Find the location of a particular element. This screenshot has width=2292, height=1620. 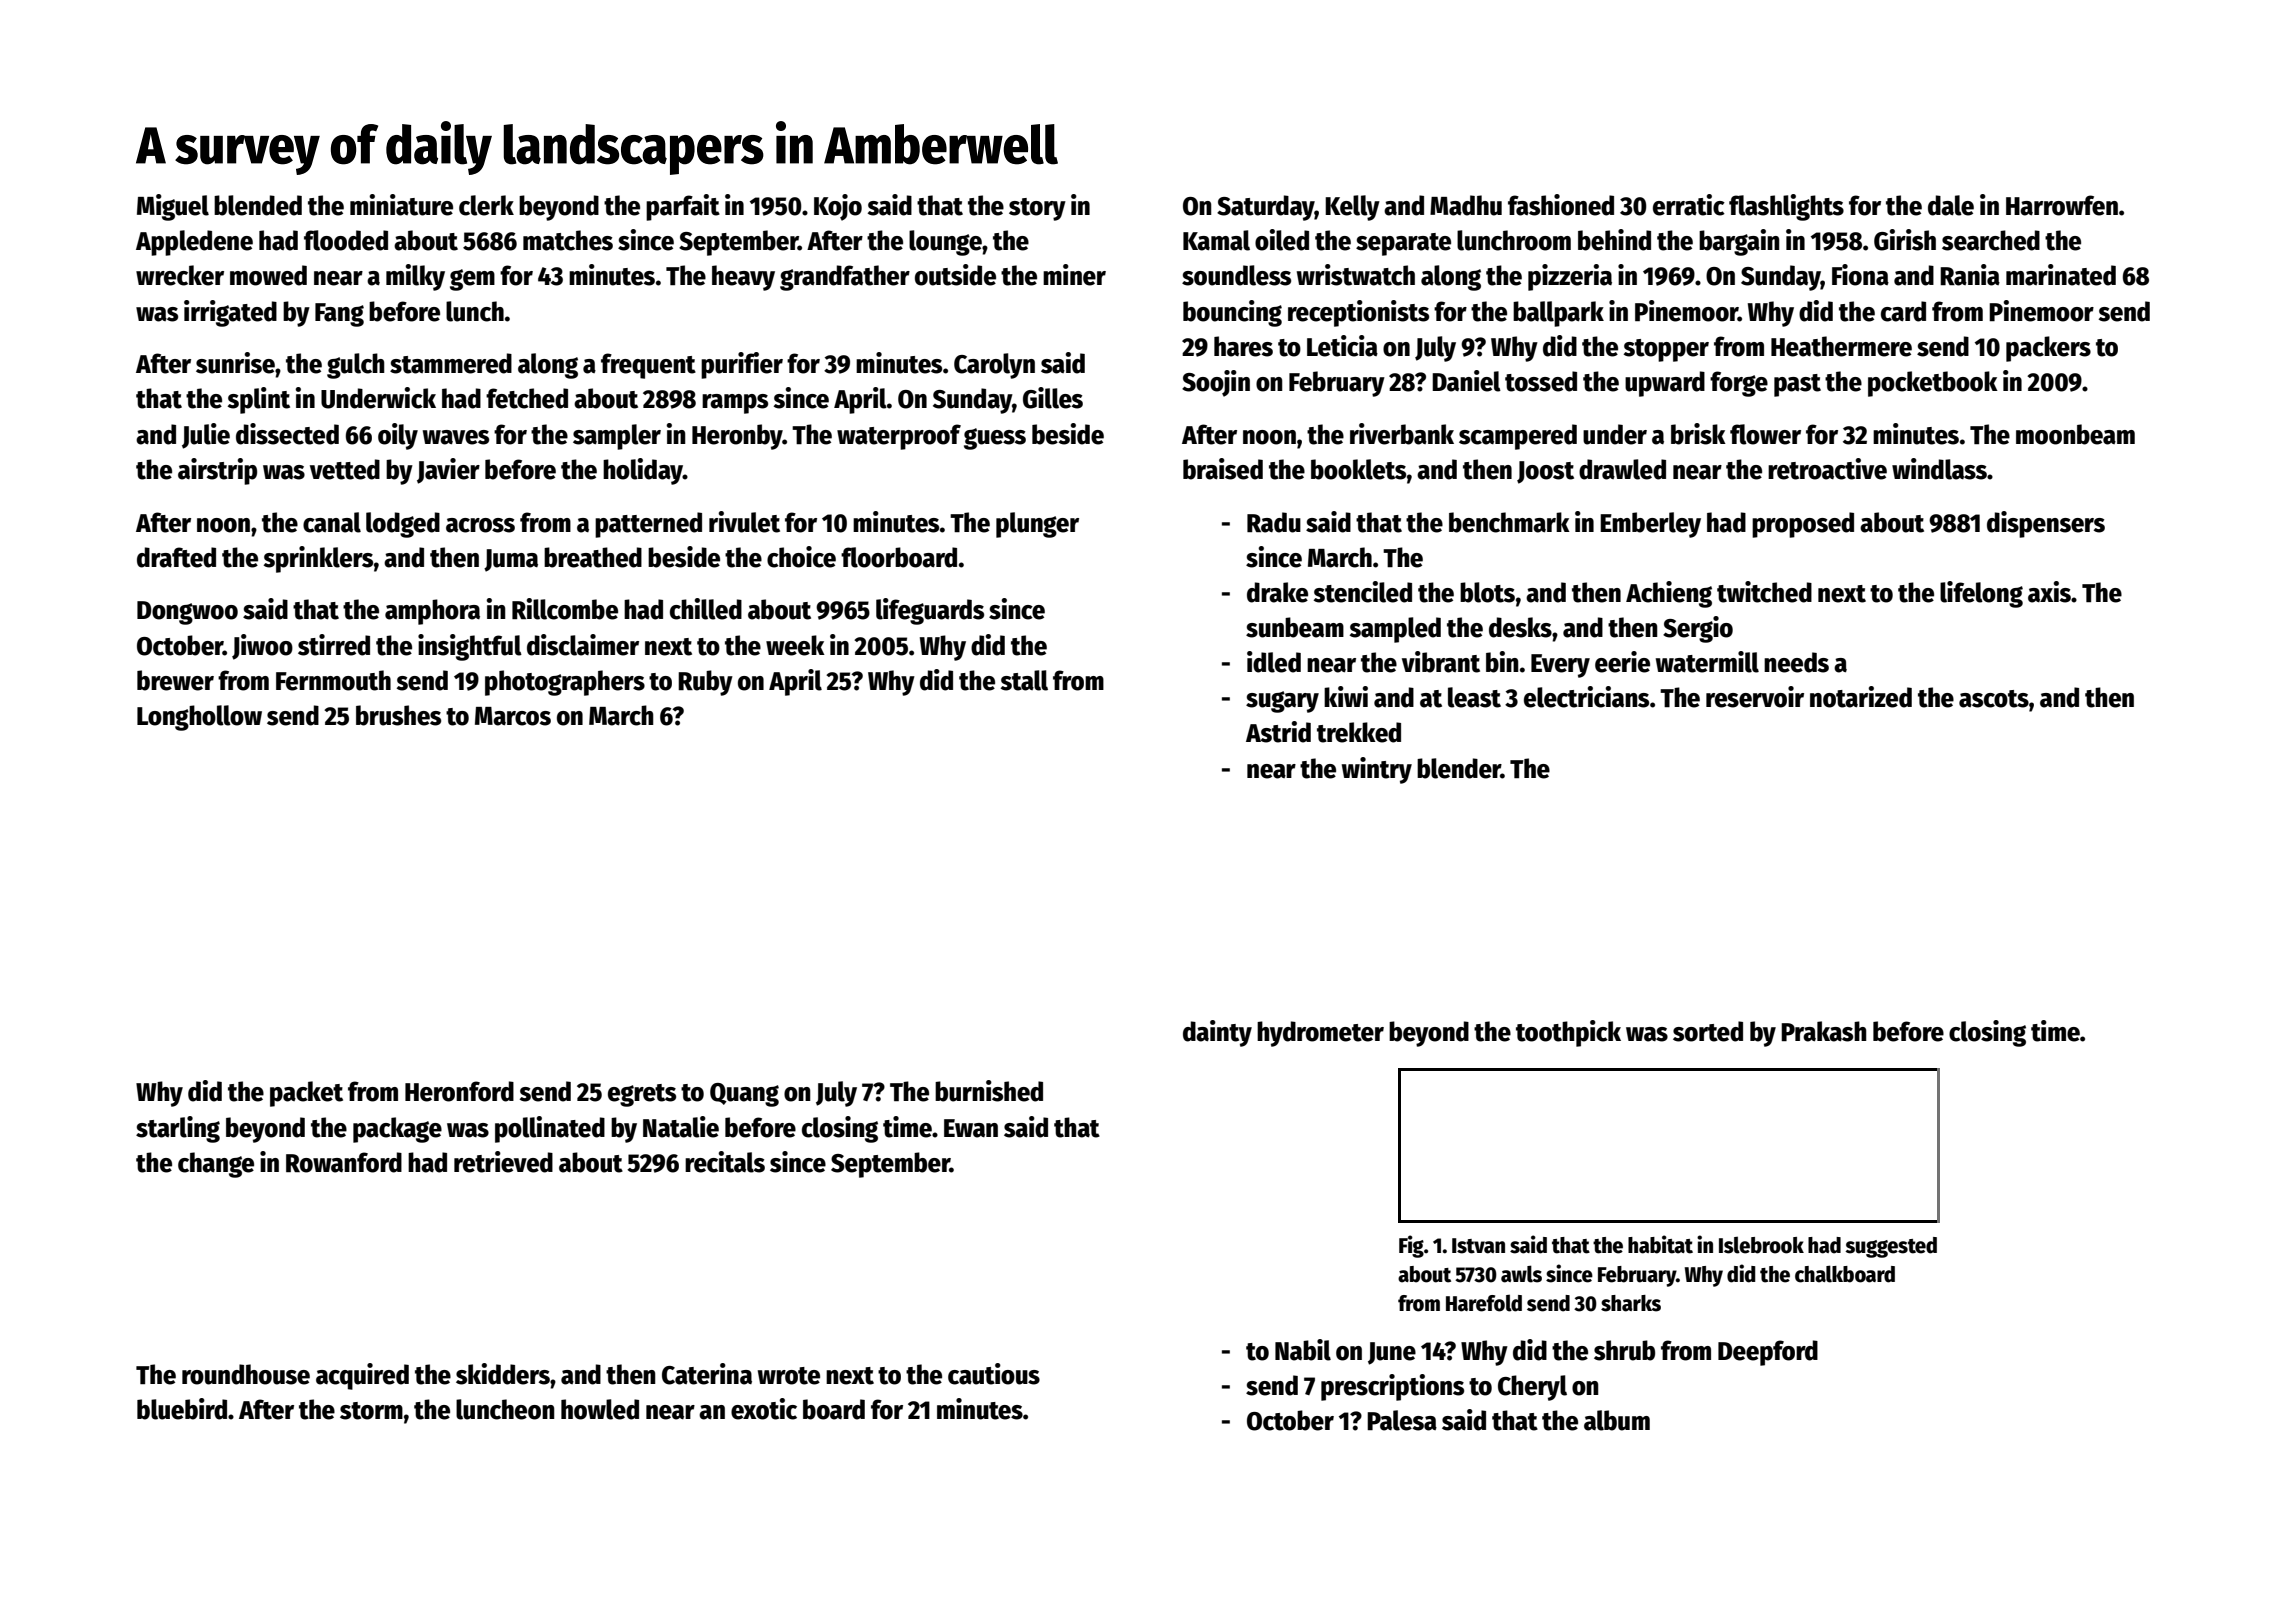

storm is located at coordinates (371, 1411).
